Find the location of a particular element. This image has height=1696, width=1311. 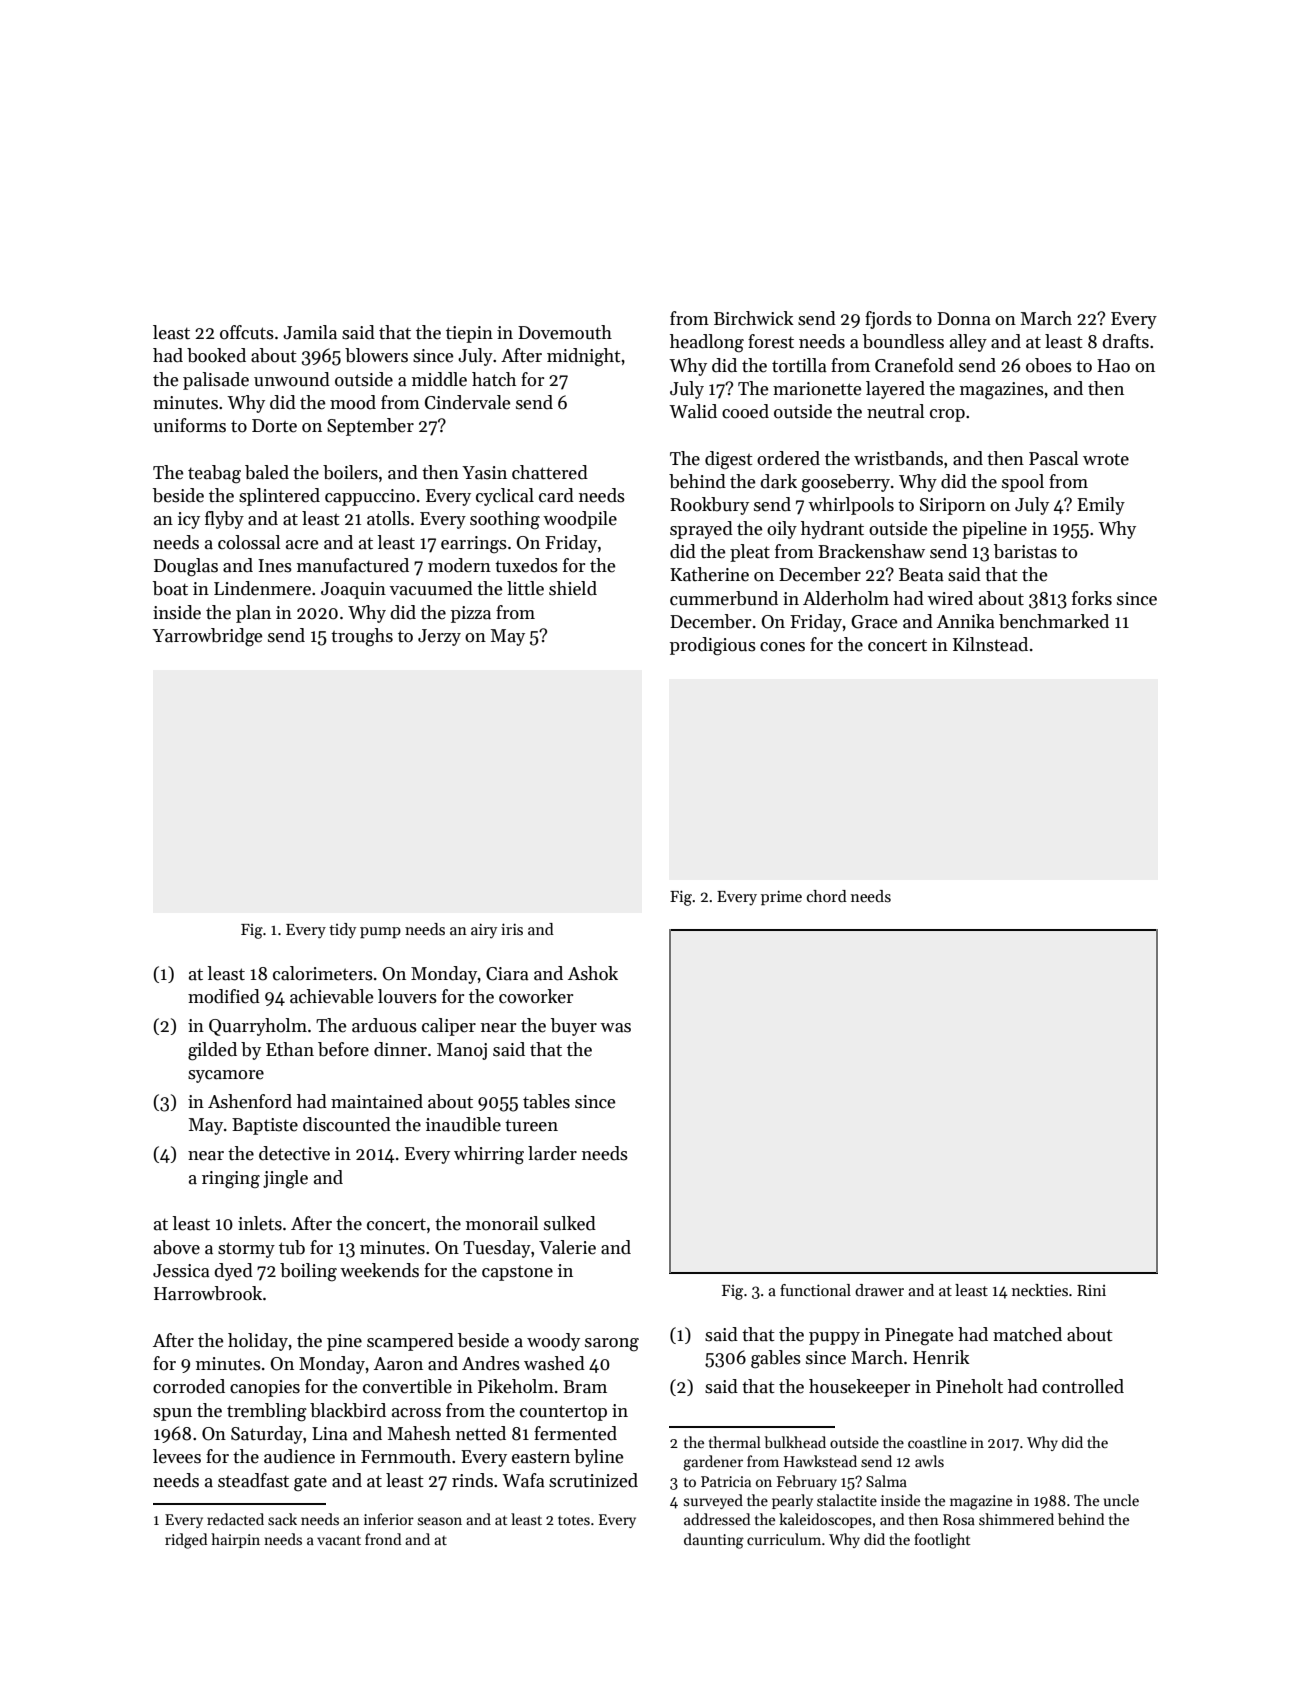

Jessica is located at coordinates (181, 1271).
